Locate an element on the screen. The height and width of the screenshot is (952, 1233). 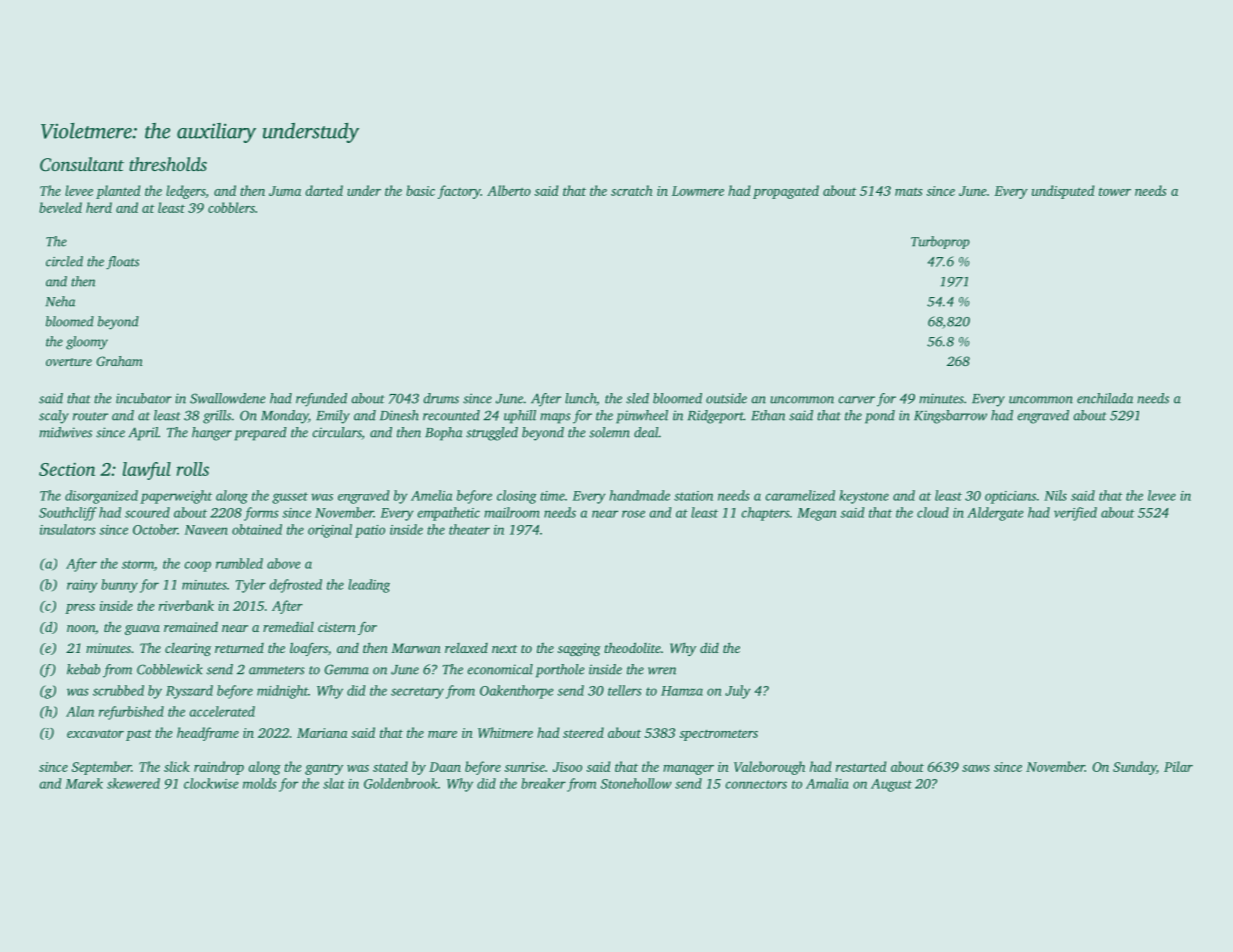
scratch is located at coordinates (632, 190).
